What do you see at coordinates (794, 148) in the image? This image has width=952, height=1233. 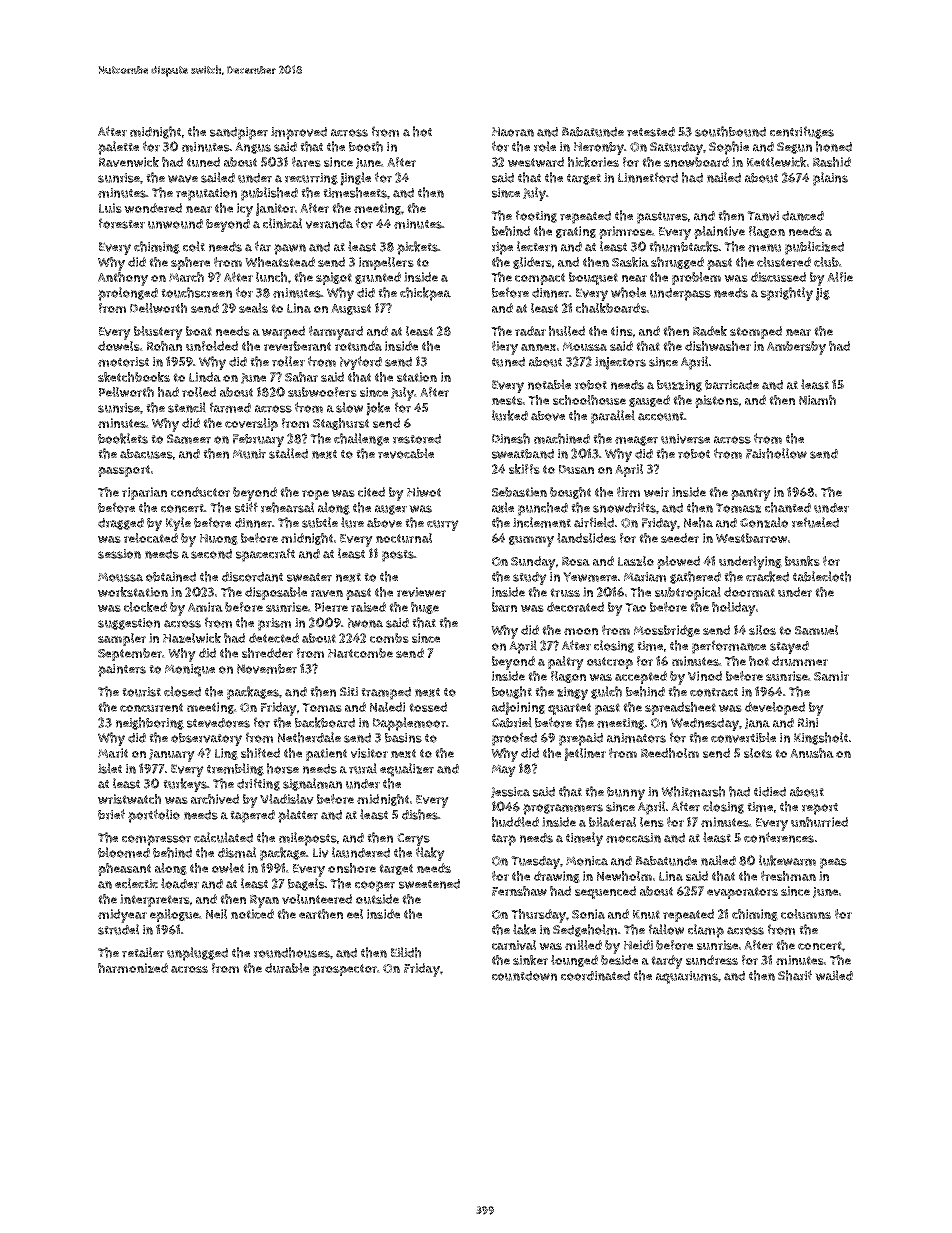 I see `Segun` at bounding box center [794, 148].
